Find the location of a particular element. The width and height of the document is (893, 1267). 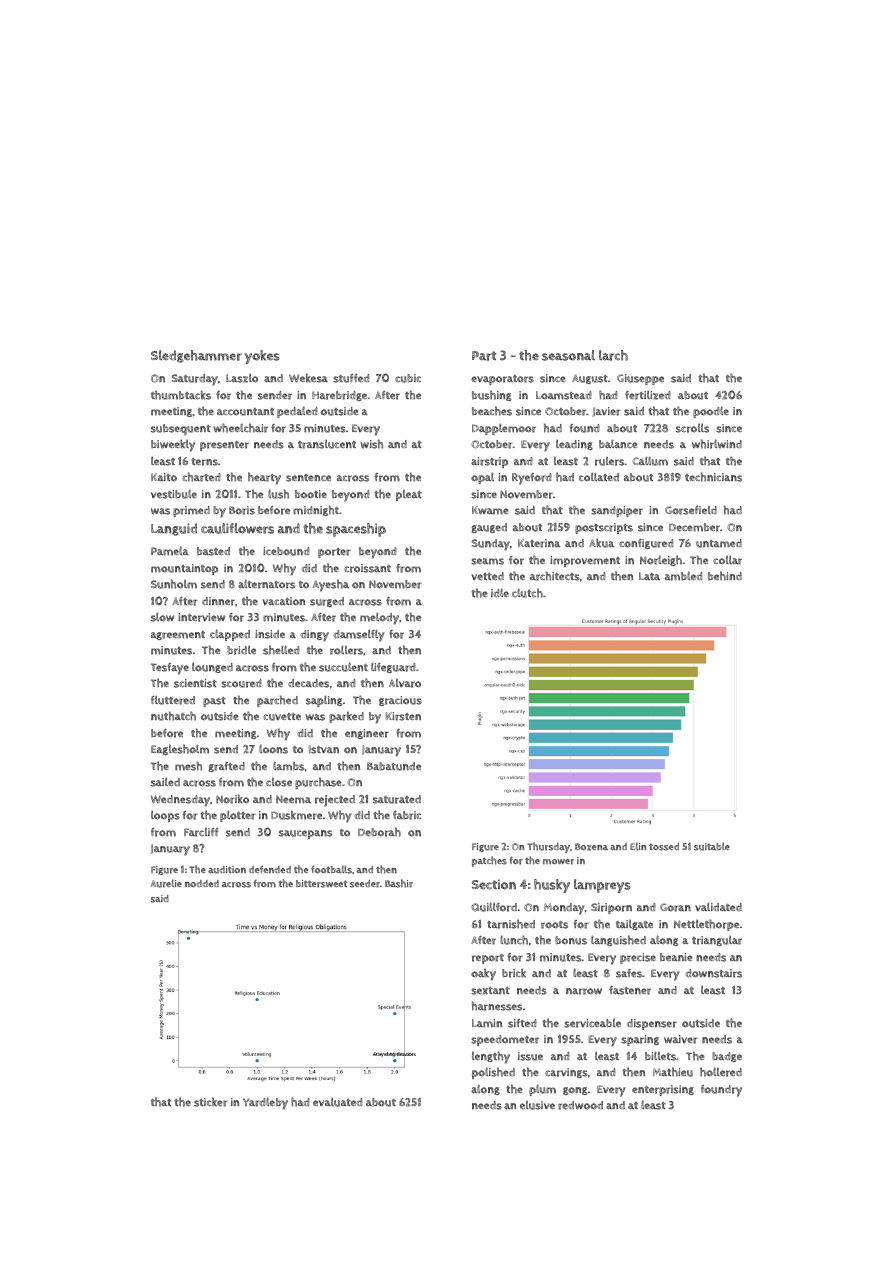

tossed is located at coordinates (664, 847).
